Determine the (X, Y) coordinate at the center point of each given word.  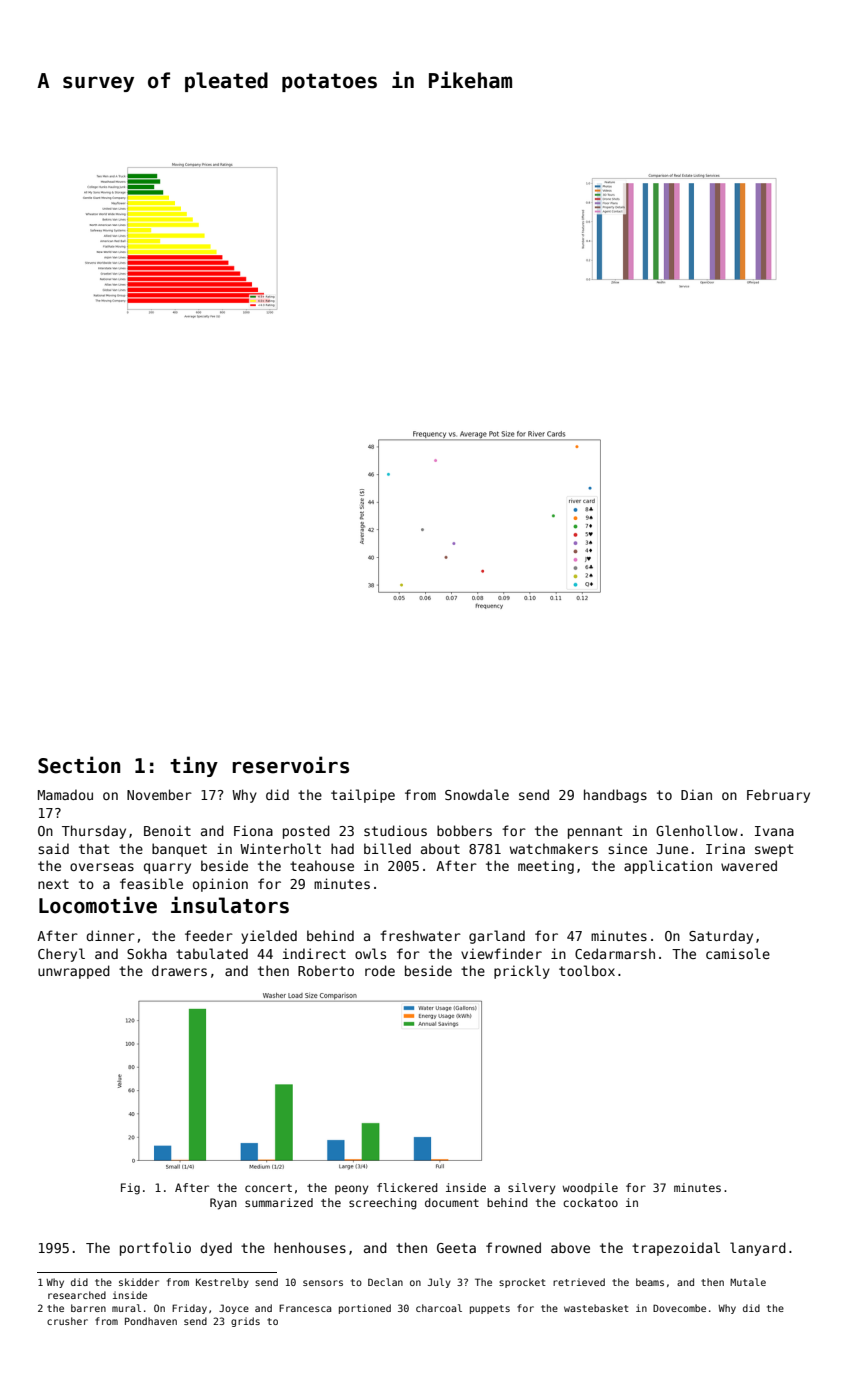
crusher (67, 1321)
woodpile (590, 1188)
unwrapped (74, 972)
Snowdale (477, 794)
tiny (194, 766)
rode (380, 970)
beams (650, 1282)
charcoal (439, 1308)
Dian (696, 794)
